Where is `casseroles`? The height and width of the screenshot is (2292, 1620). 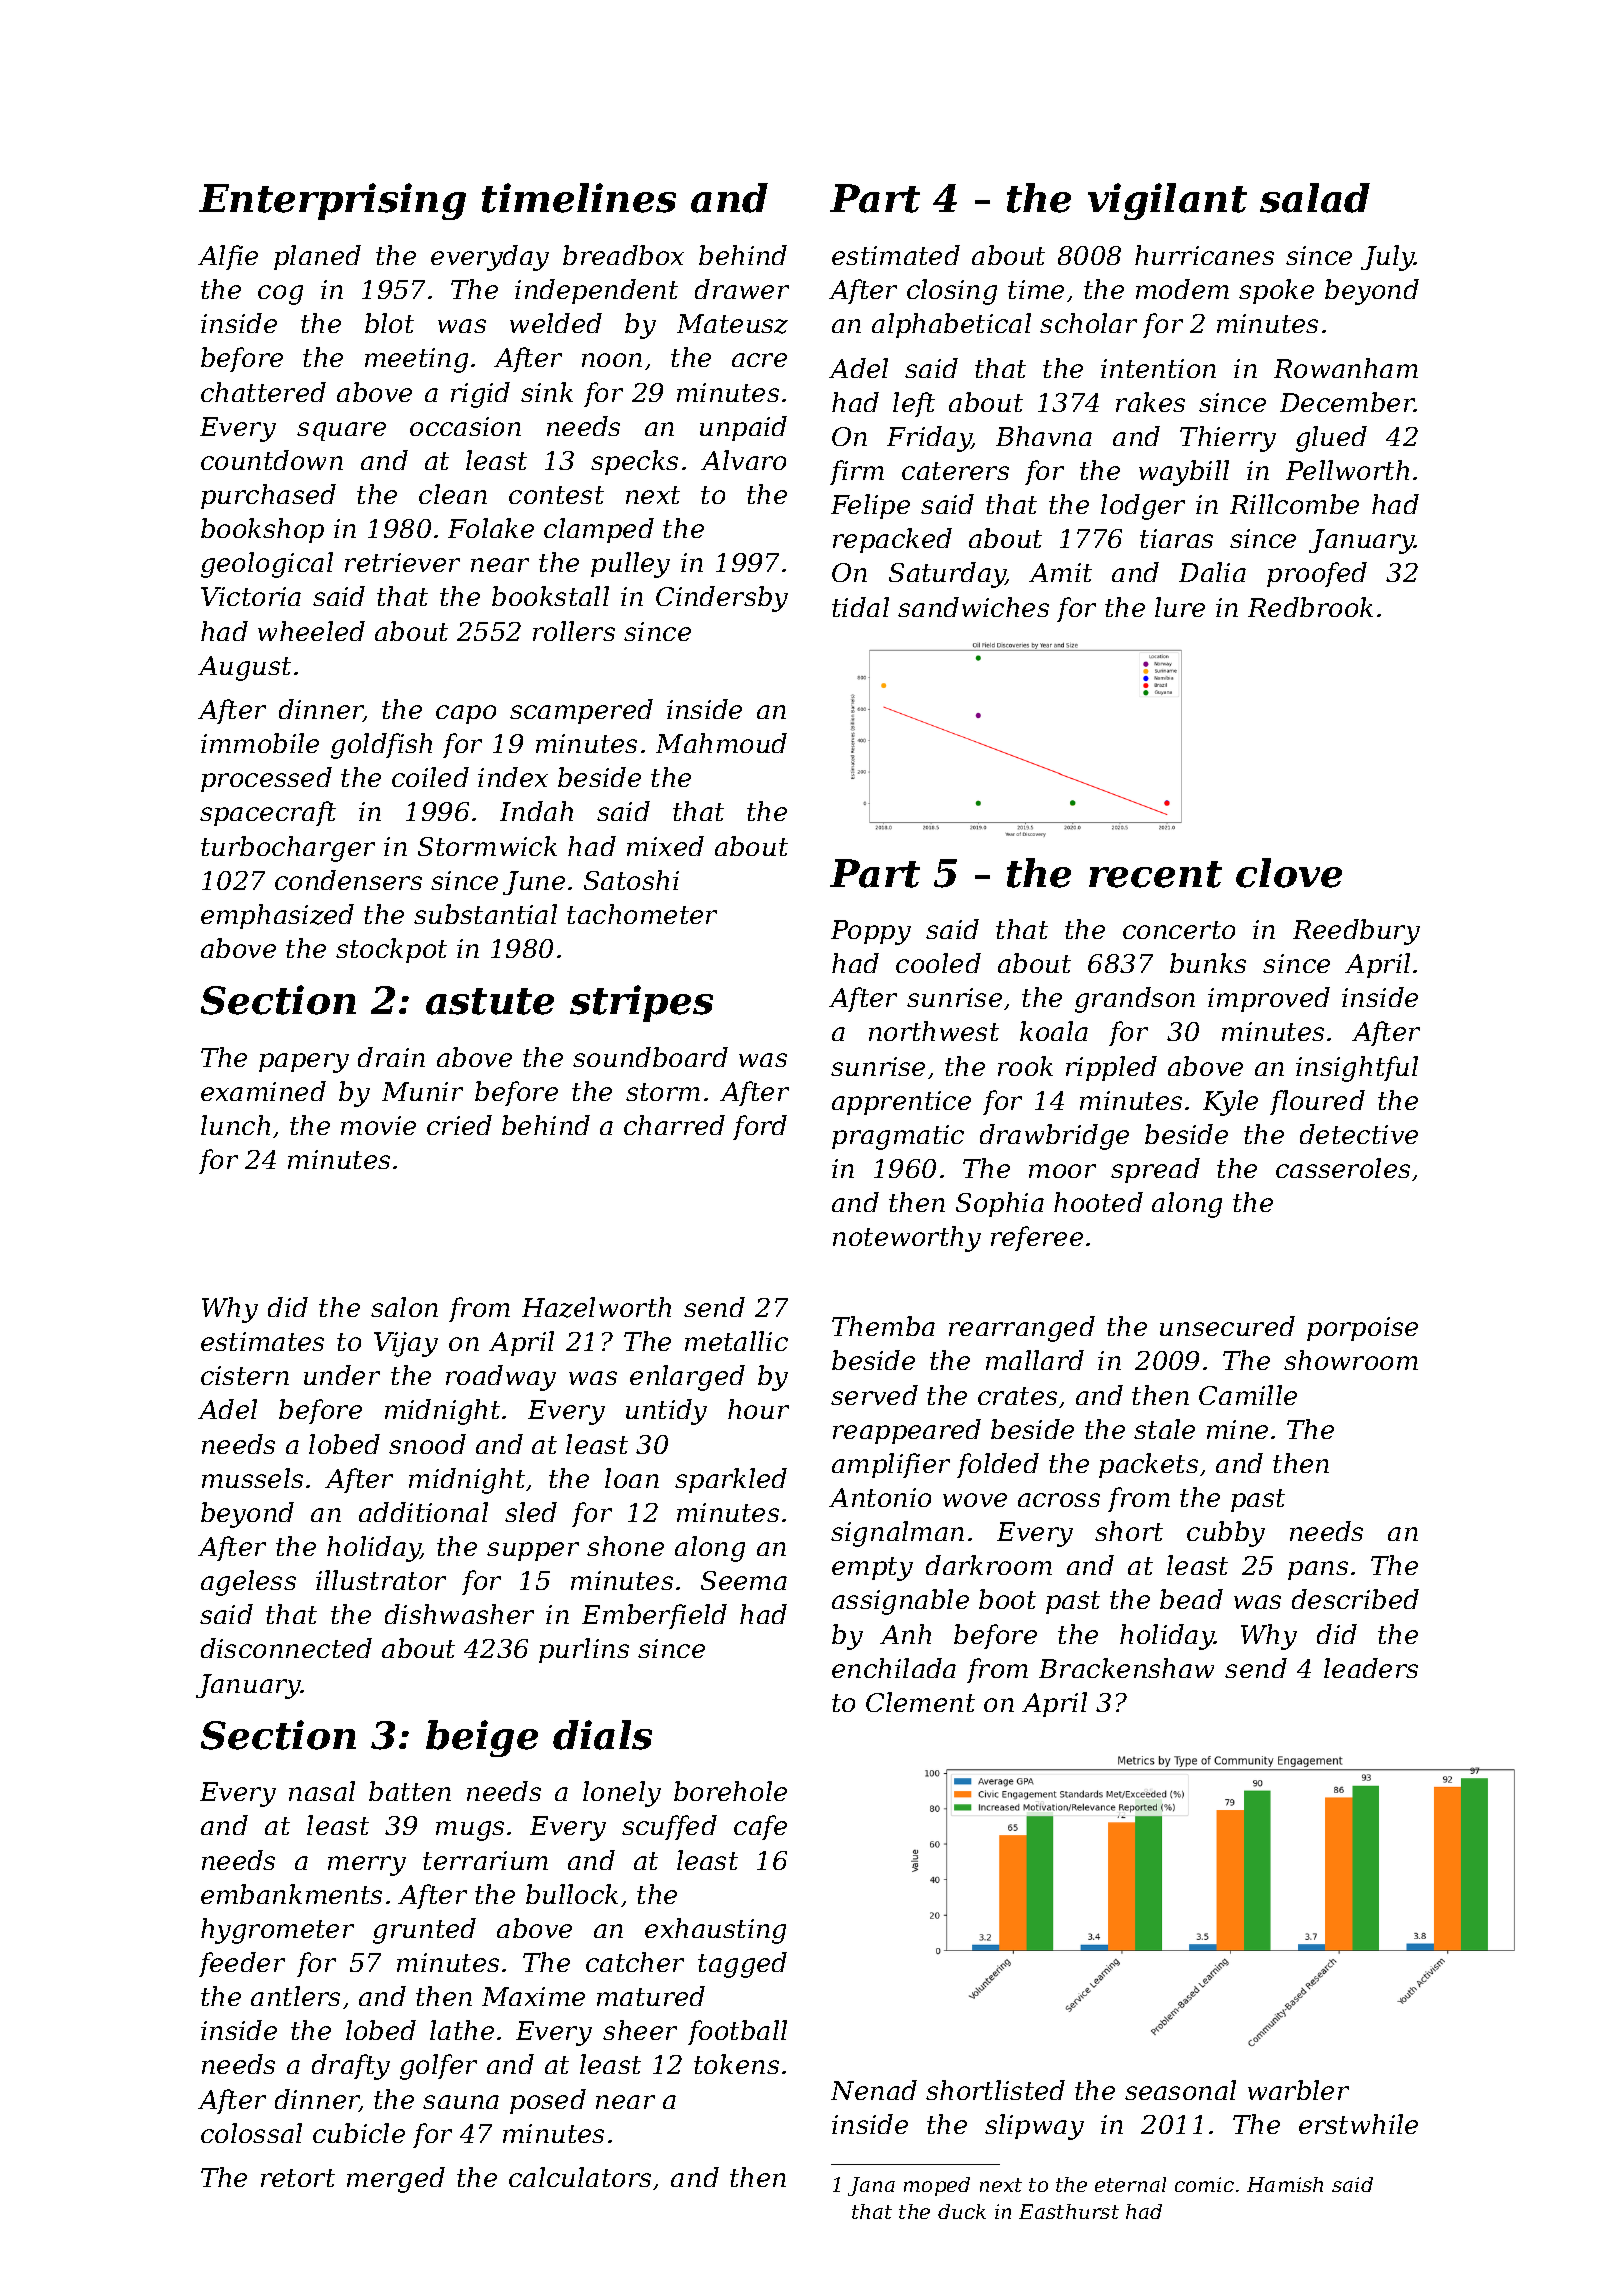 casseroles is located at coordinates (1343, 1168).
